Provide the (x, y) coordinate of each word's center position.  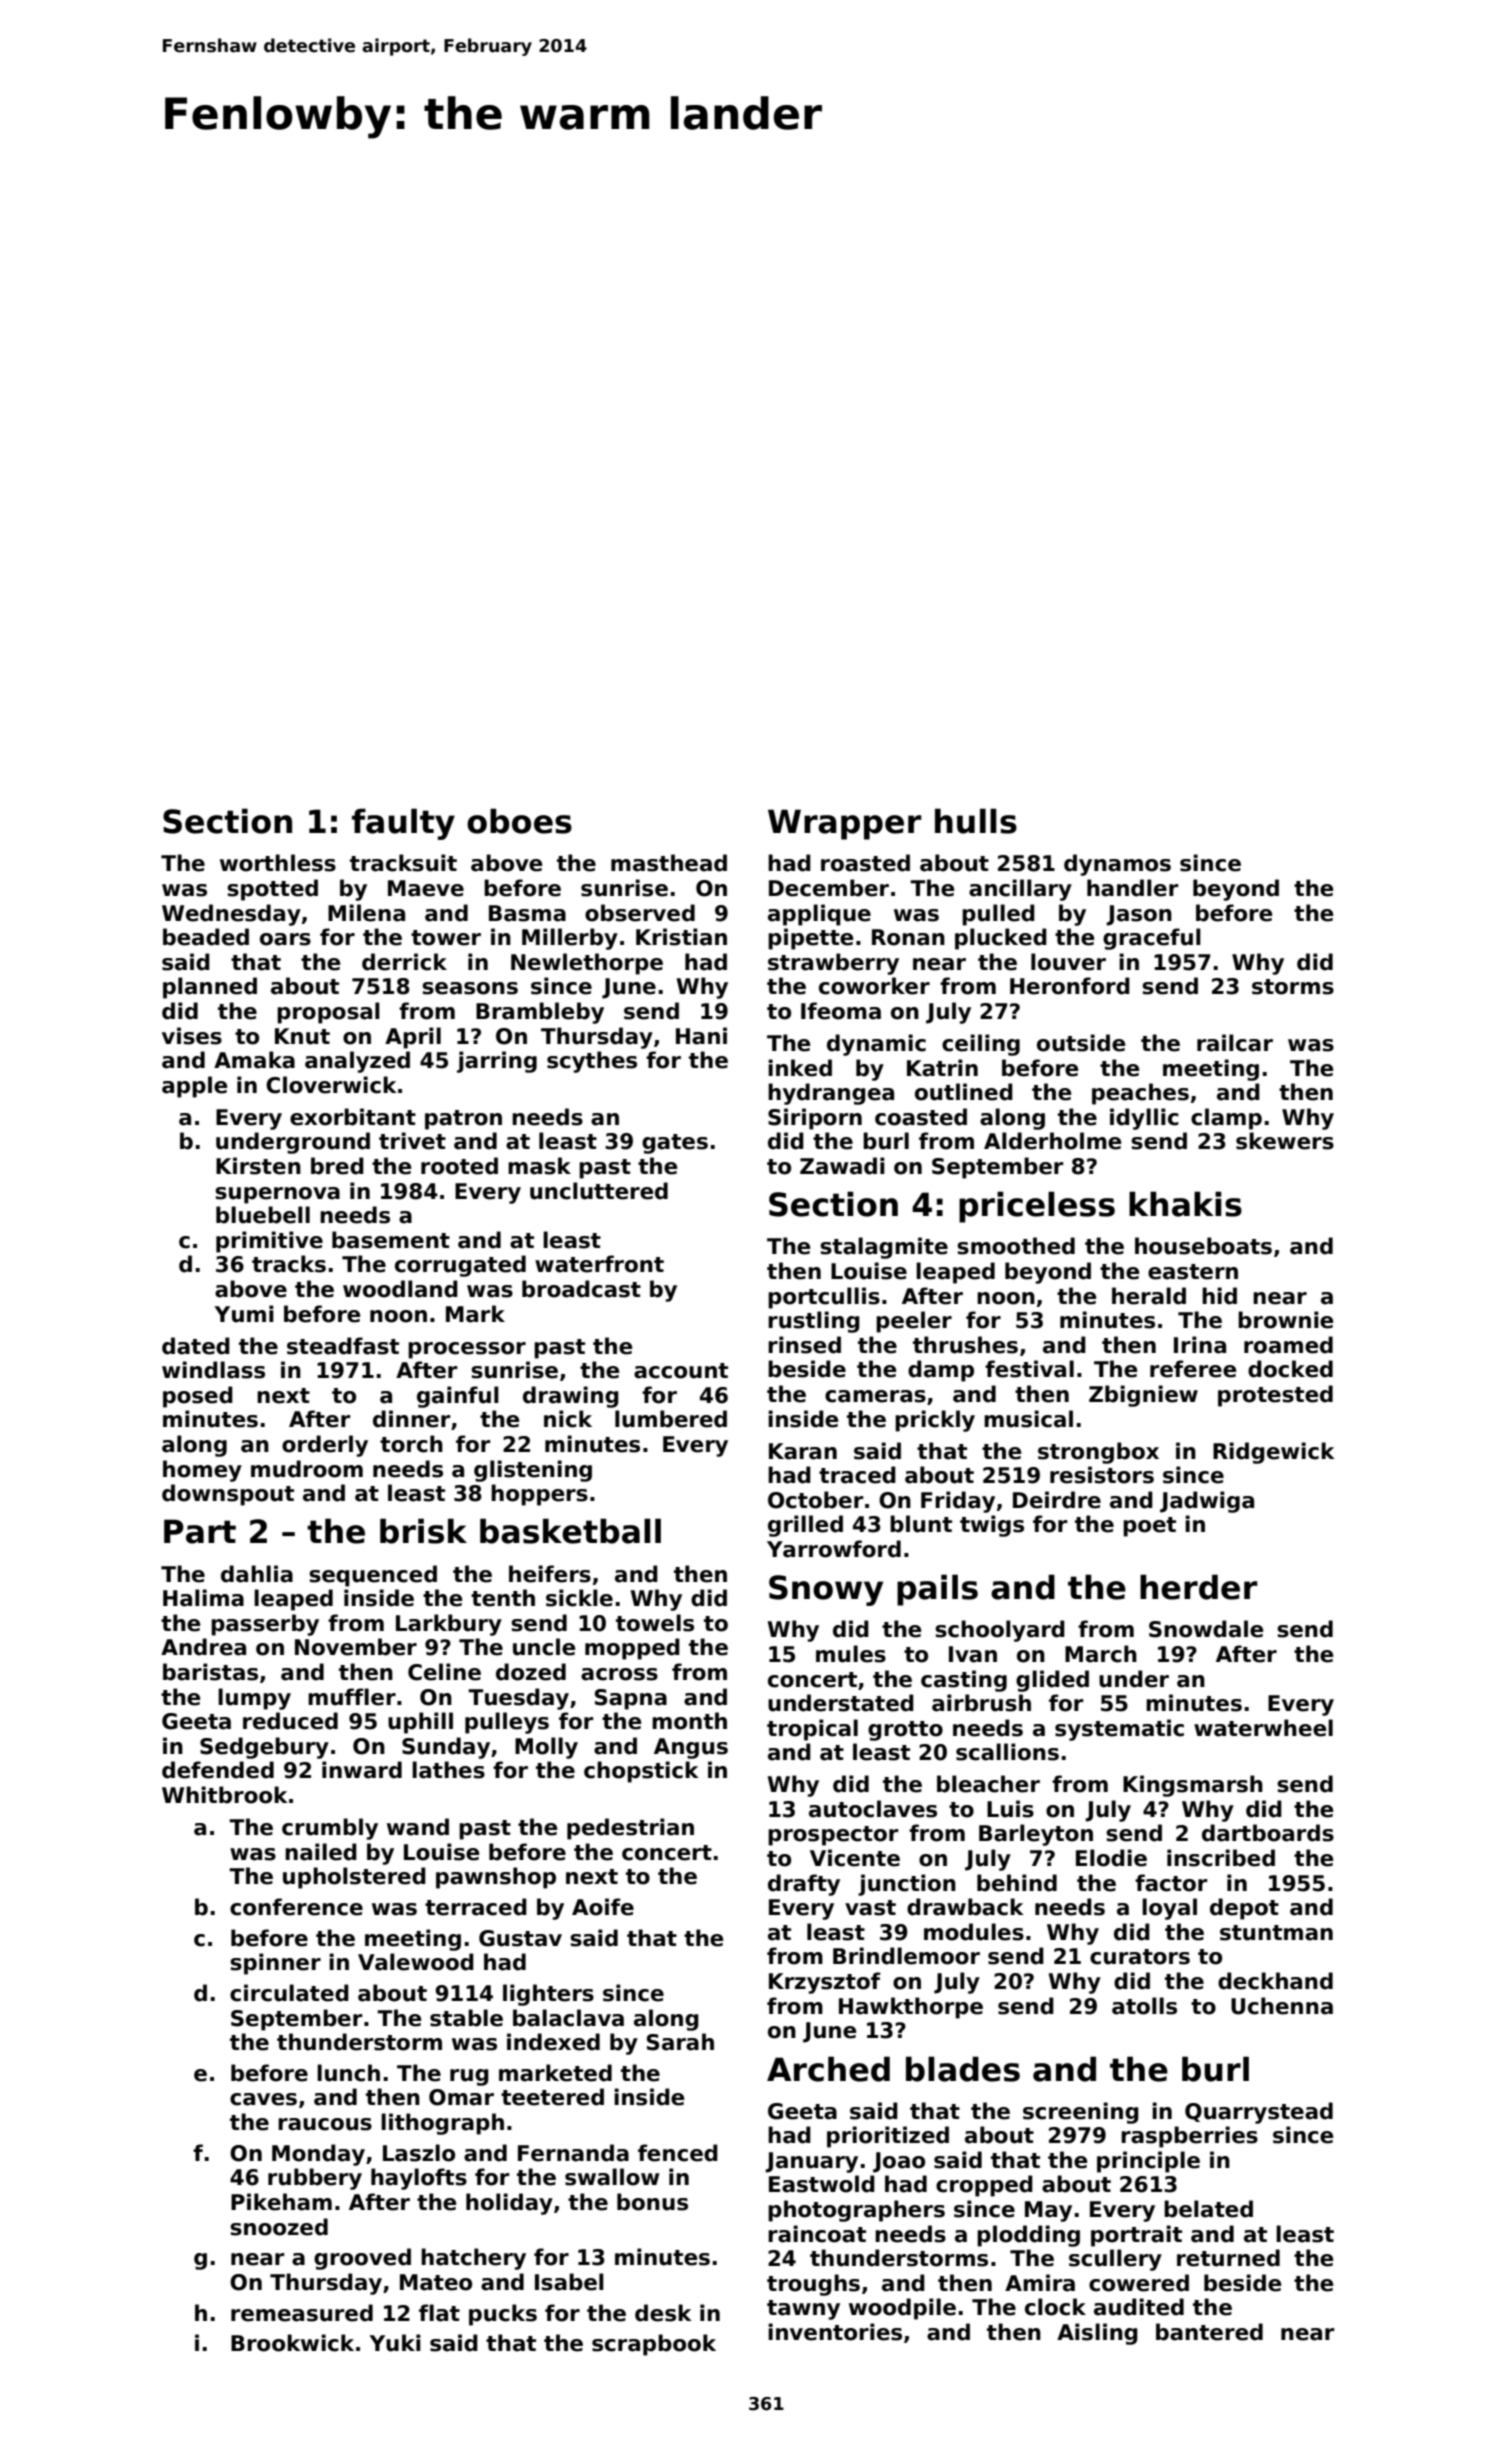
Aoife (603, 1907)
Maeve (426, 888)
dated (196, 1346)
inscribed (1221, 1858)
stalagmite (884, 1248)
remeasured (302, 2313)
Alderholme (1052, 1141)
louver (1068, 962)
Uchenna (1282, 2006)
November (356, 1647)
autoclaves (873, 1809)
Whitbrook (225, 1795)
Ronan (908, 937)
